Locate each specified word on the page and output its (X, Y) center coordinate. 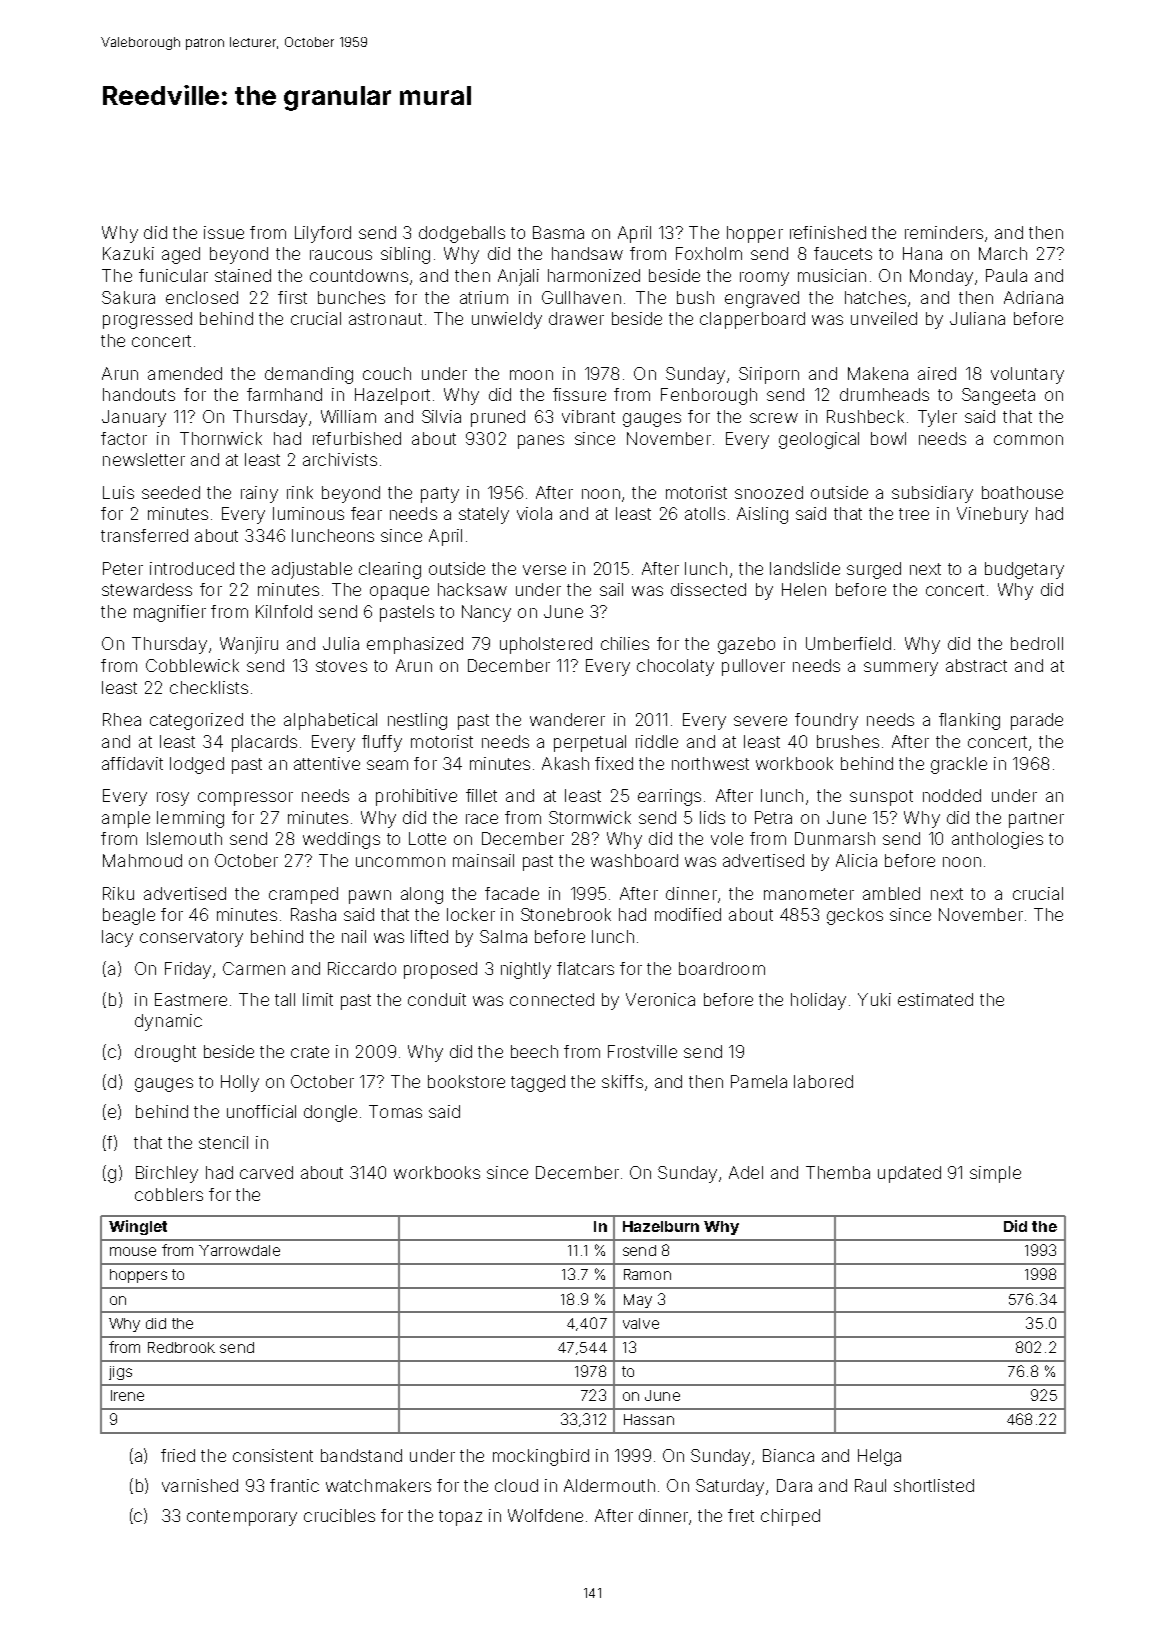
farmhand (284, 394)
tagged (538, 1083)
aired (937, 373)
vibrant (588, 416)
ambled (891, 893)
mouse (133, 1251)
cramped (303, 895)
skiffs (622, 1081)
